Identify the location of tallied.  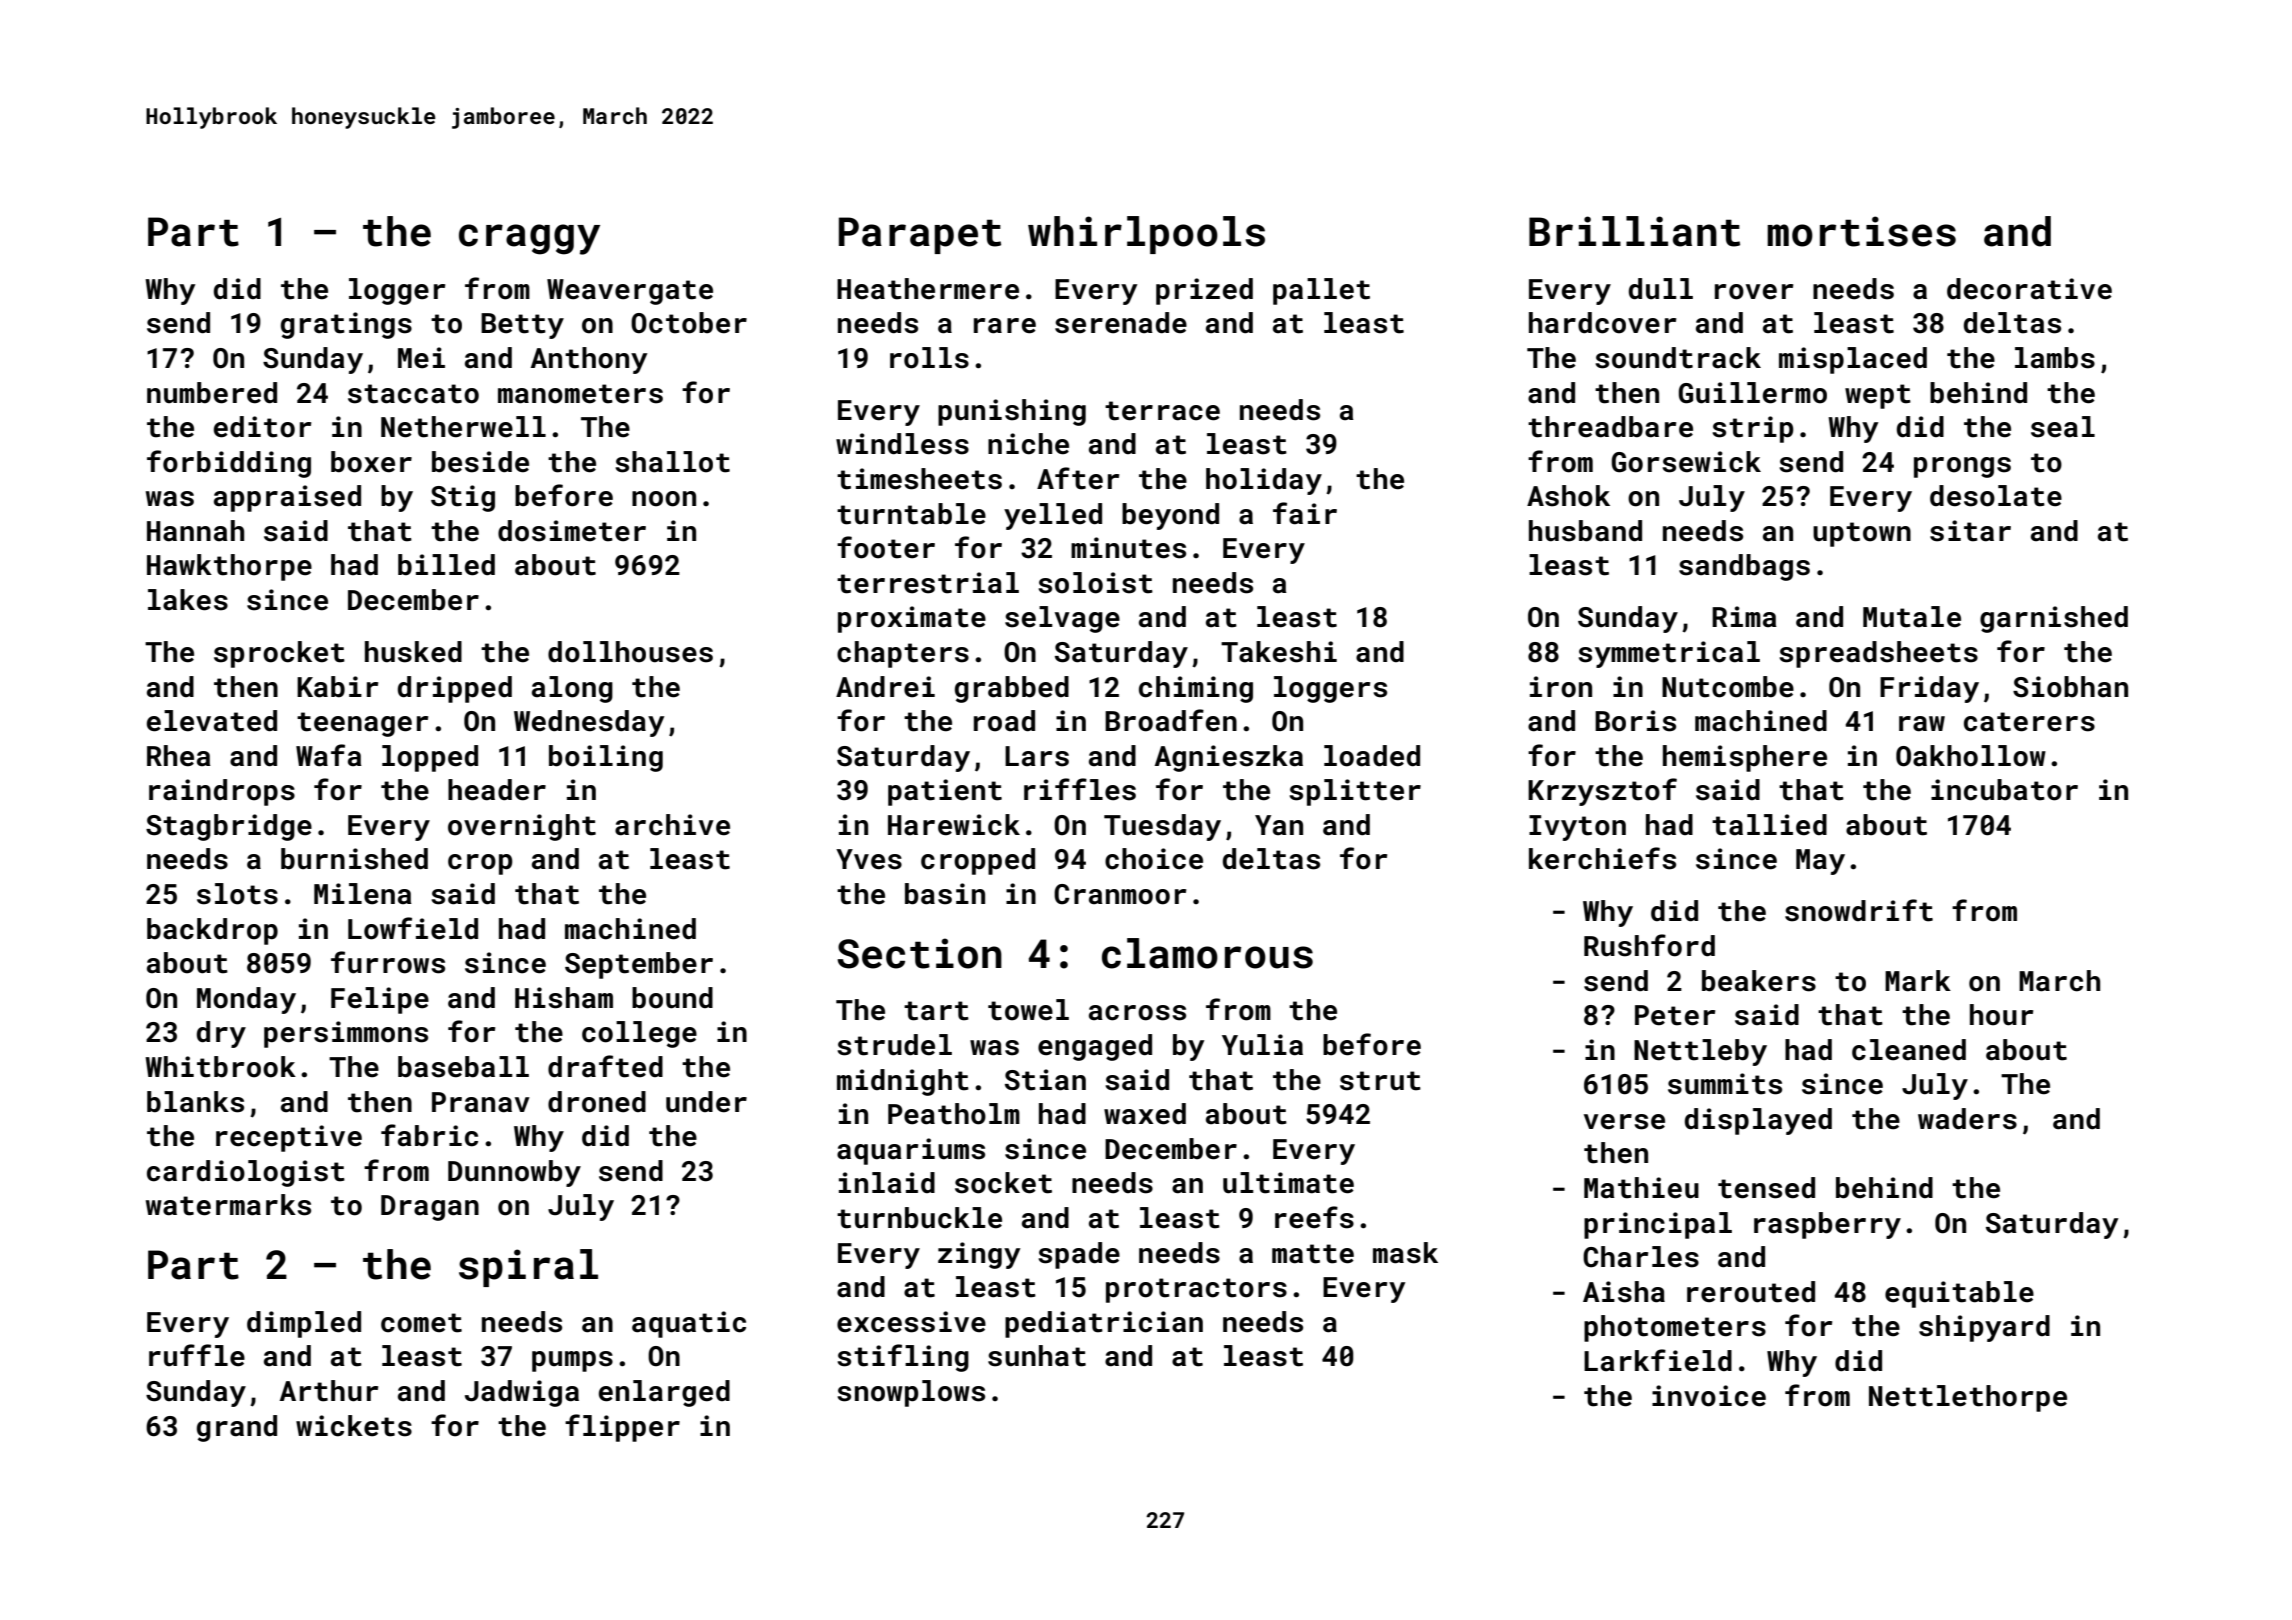
(1769, 825).
